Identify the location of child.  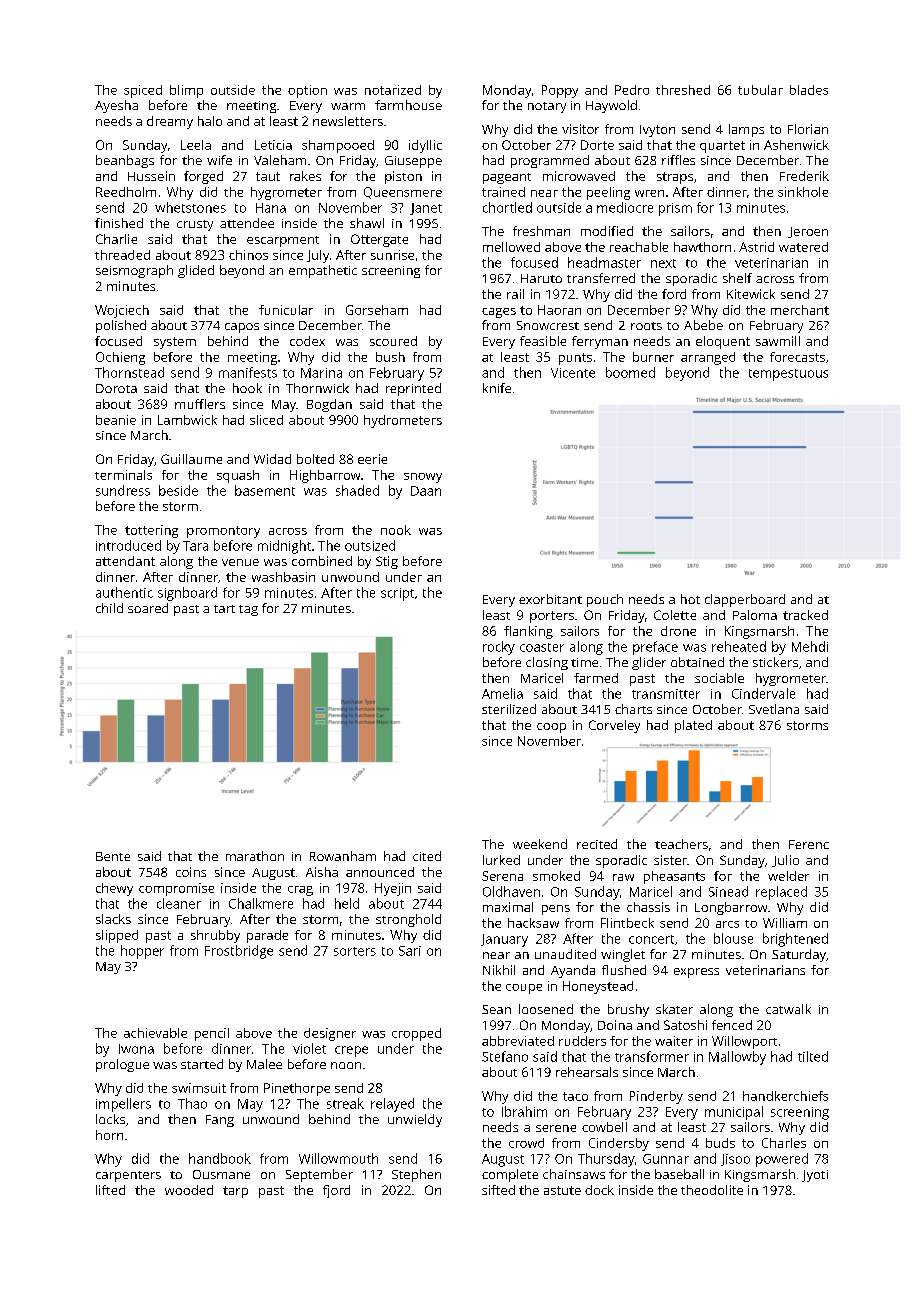
(109, 608).
